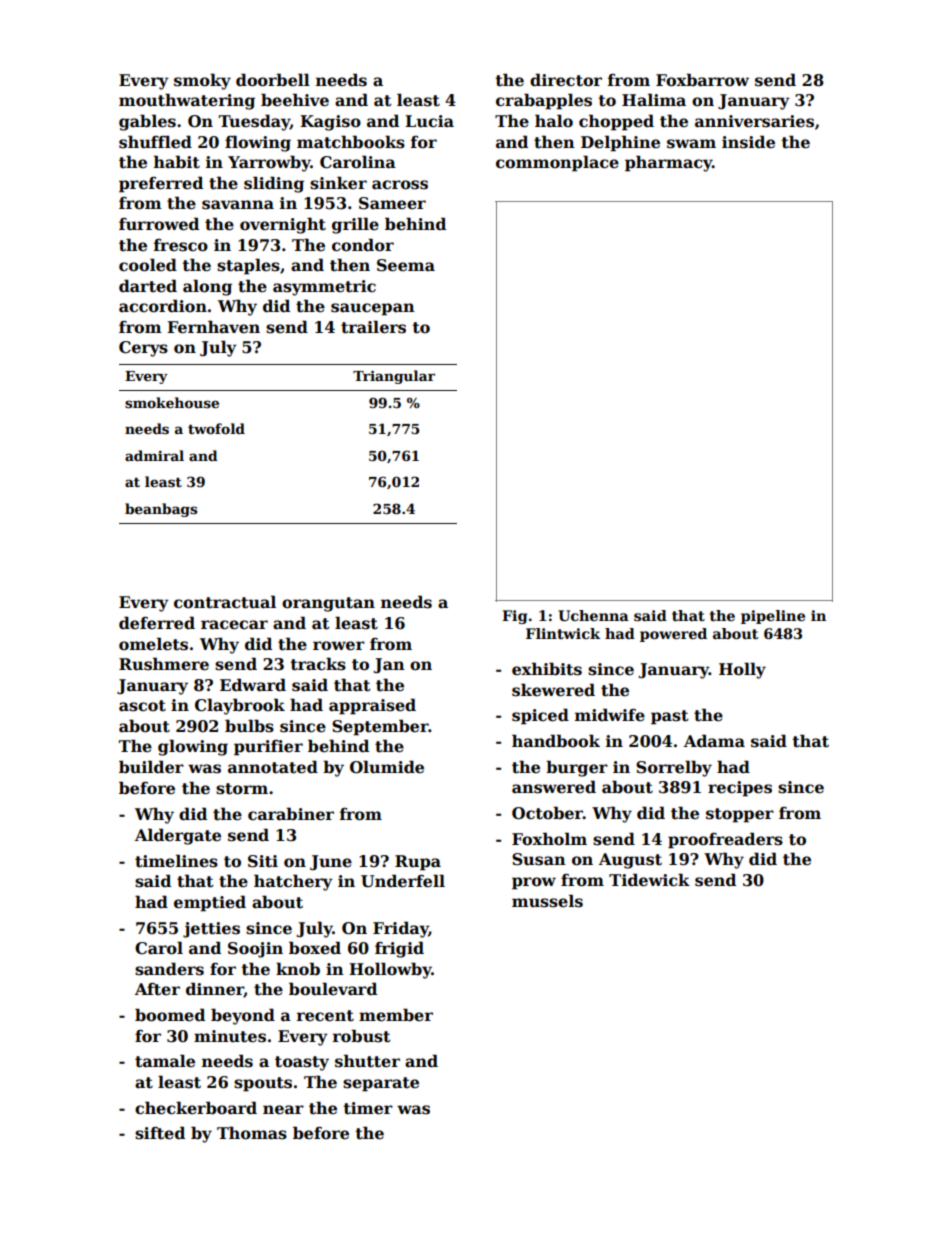 This screenshot has width=952, height=1233. Describe the element at coordinates (557, 163) in the screenshot. I see `commonplace` at that location.
